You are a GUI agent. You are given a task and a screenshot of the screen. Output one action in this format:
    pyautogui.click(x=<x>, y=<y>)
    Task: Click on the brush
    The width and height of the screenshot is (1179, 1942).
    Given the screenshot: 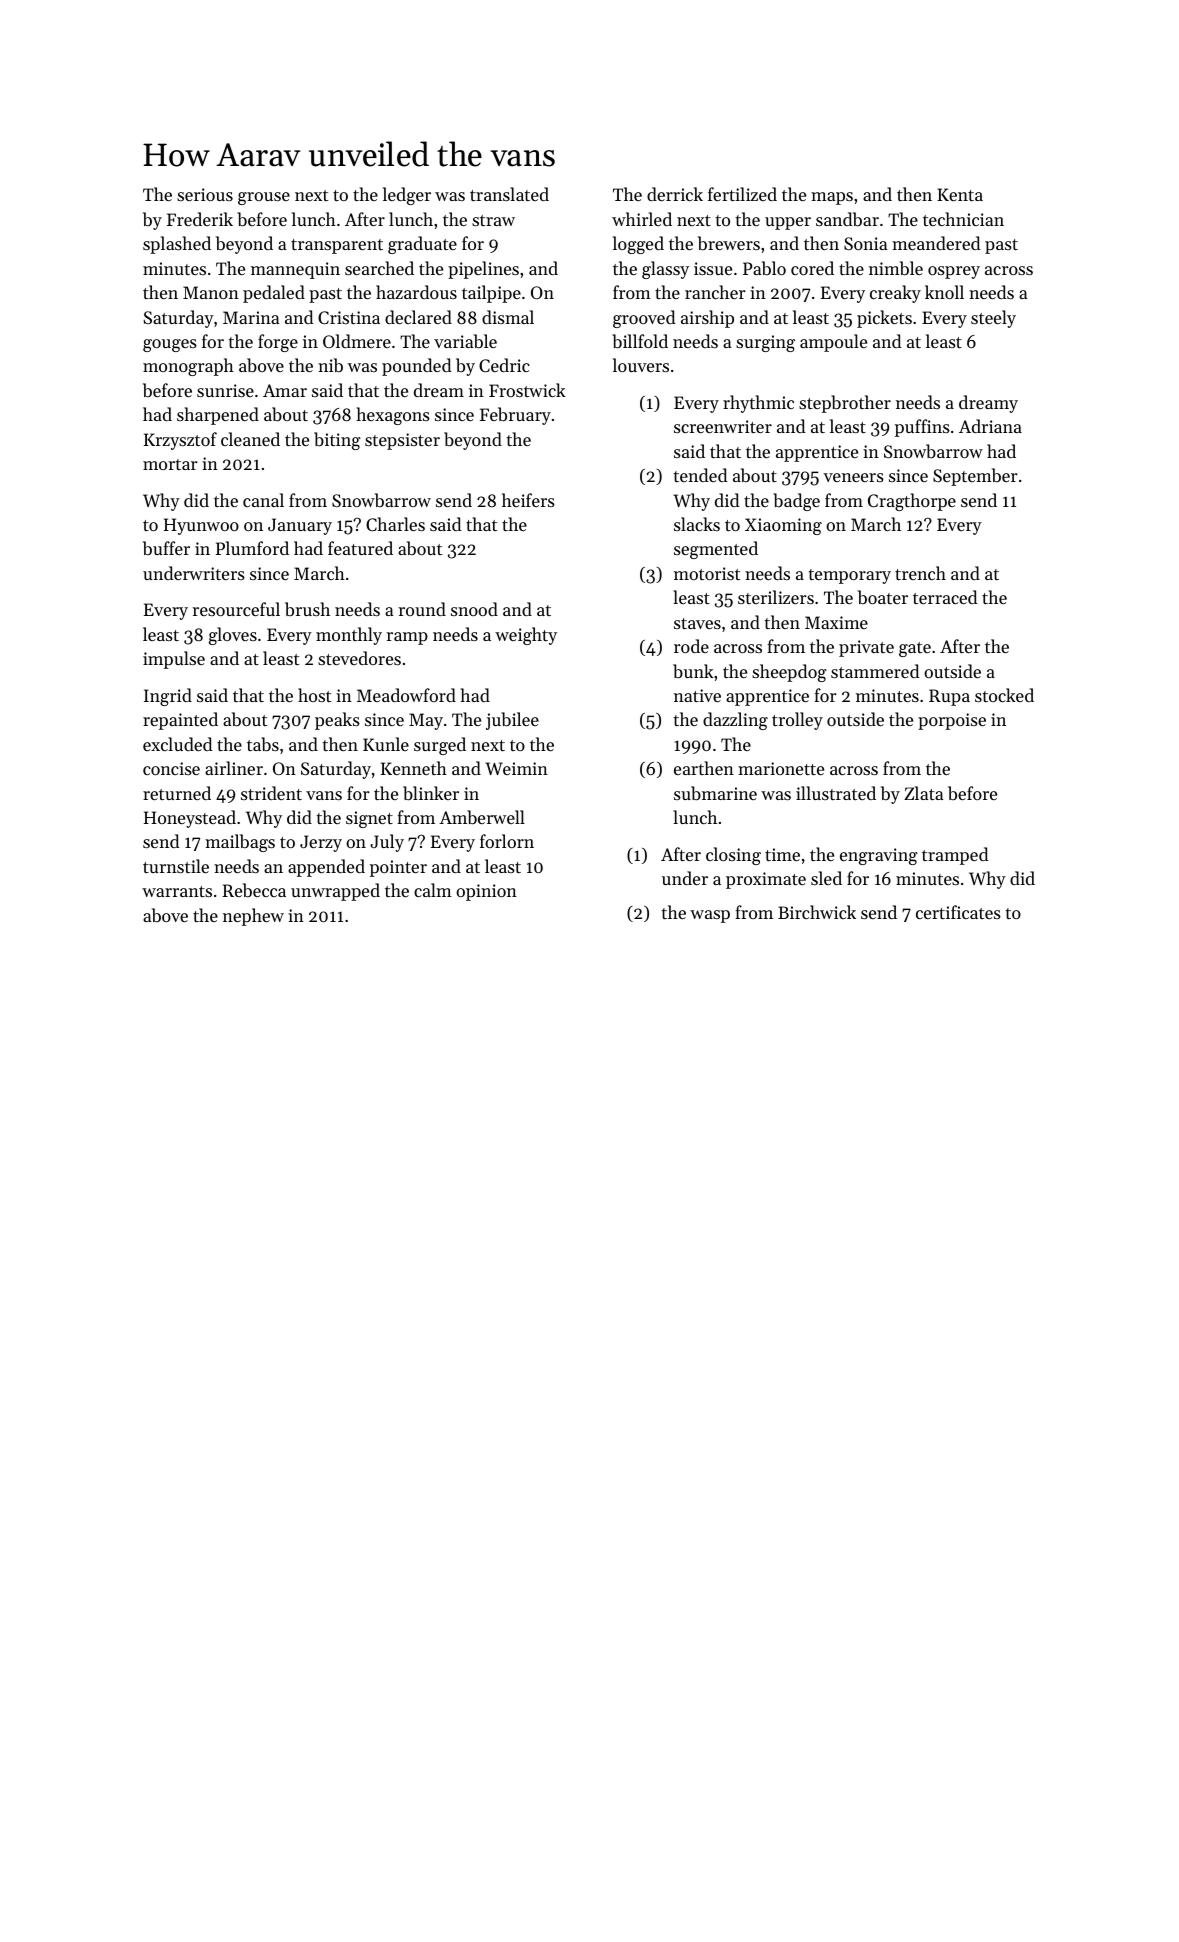 What is the action you would take?
    pyautogui.click(x=307, y=609)
